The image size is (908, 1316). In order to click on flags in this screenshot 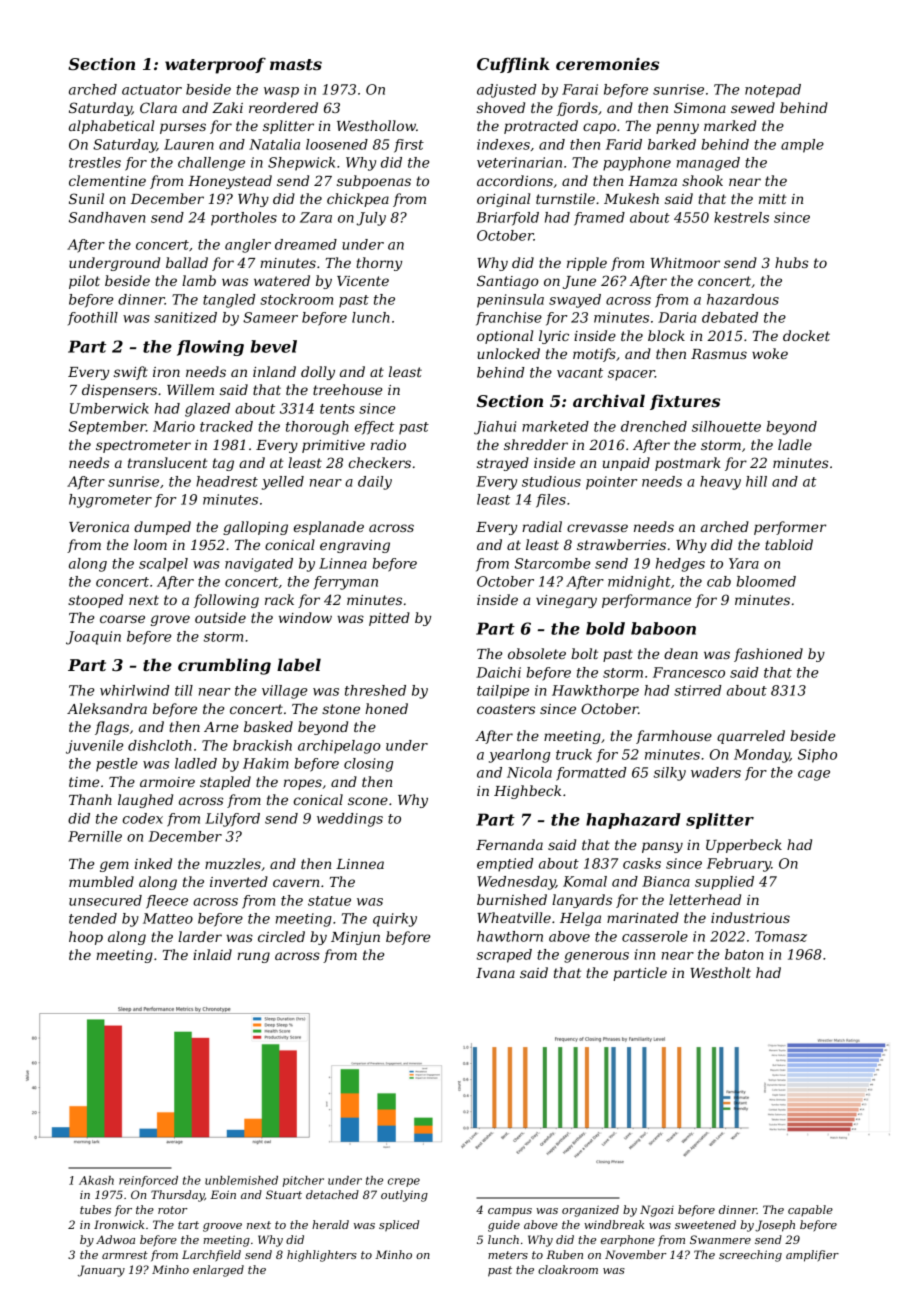, I will do `click(112, 728)`.
